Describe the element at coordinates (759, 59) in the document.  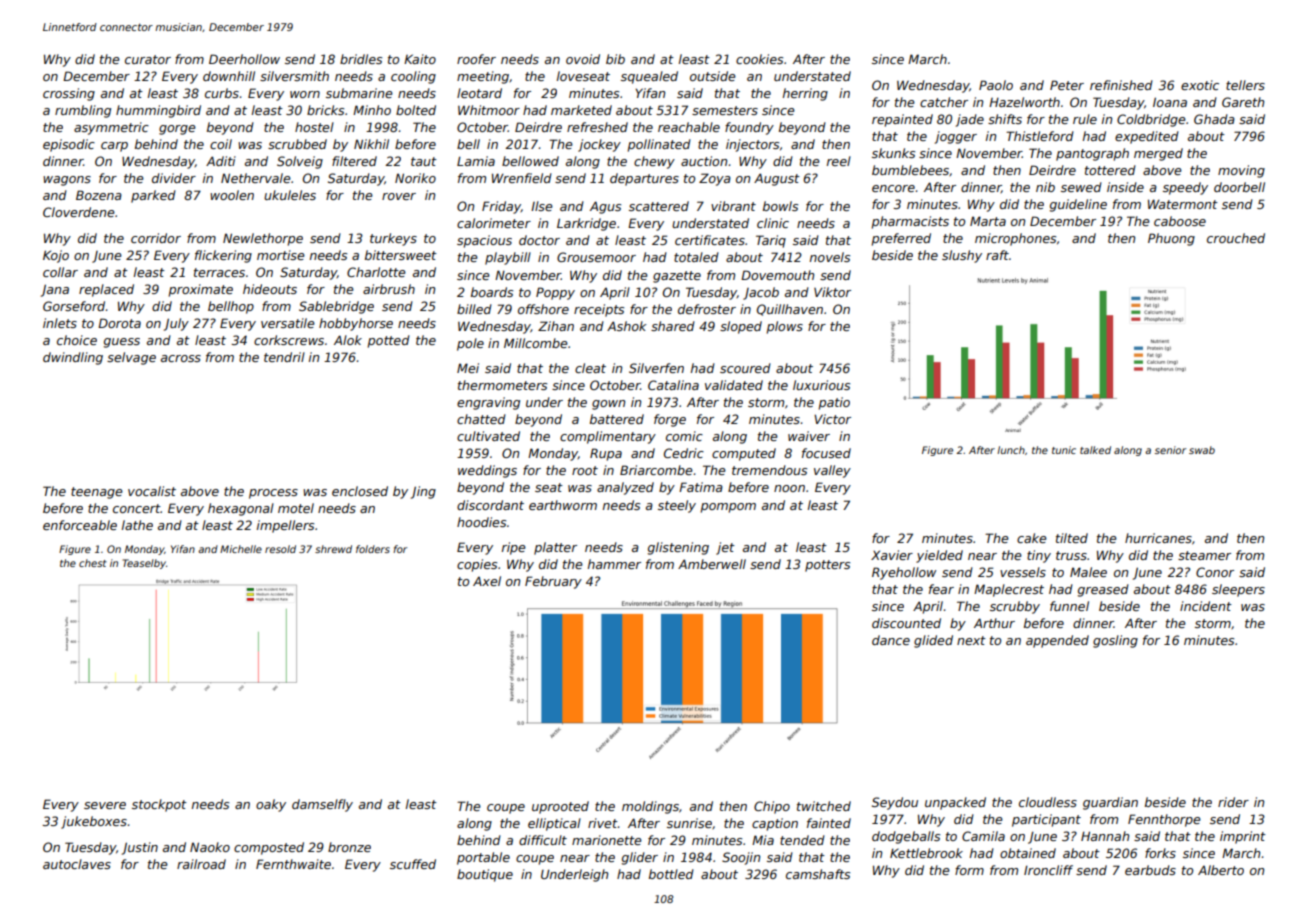
I see `cookies` at that location.
